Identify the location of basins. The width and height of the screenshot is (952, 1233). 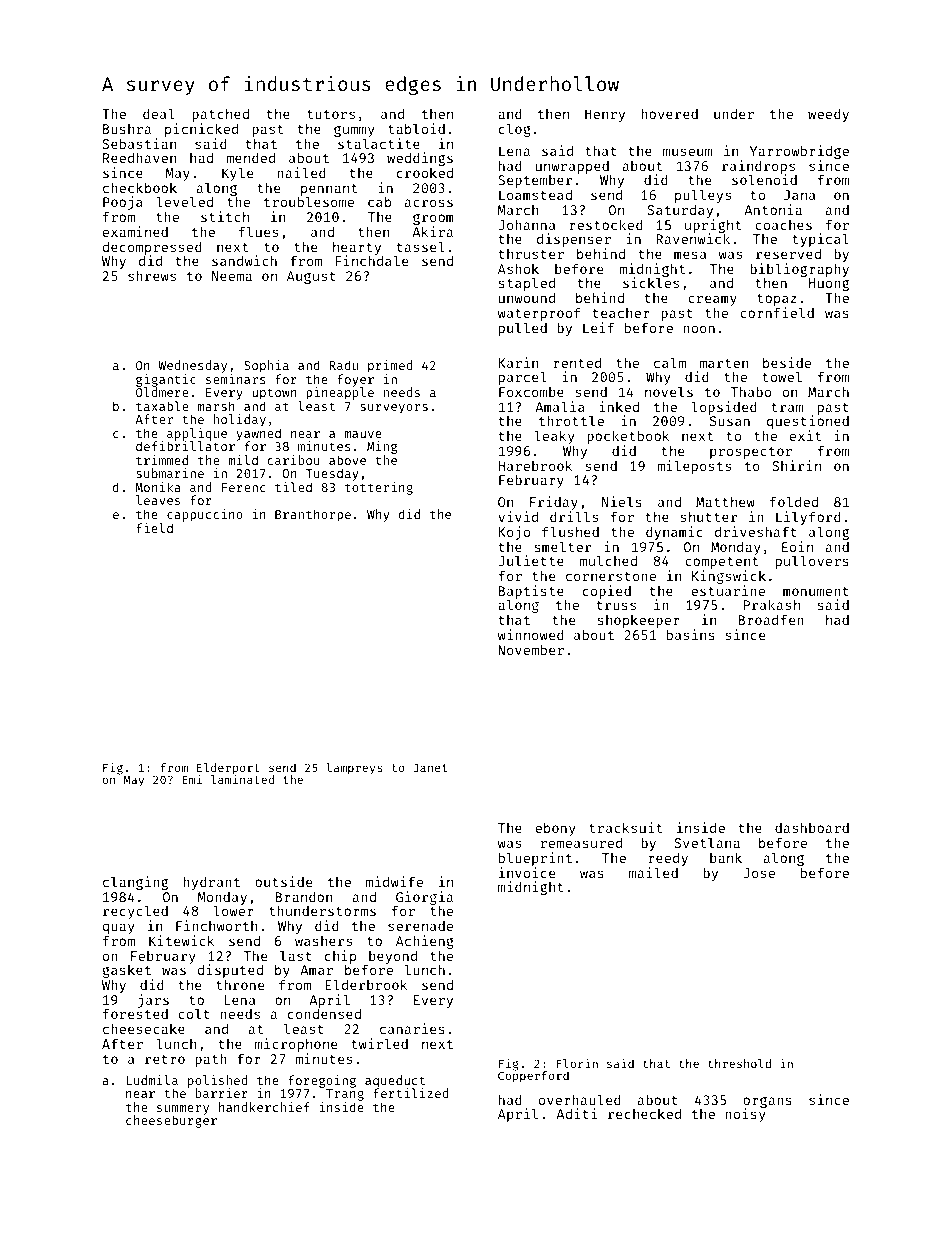
(691, 634).
